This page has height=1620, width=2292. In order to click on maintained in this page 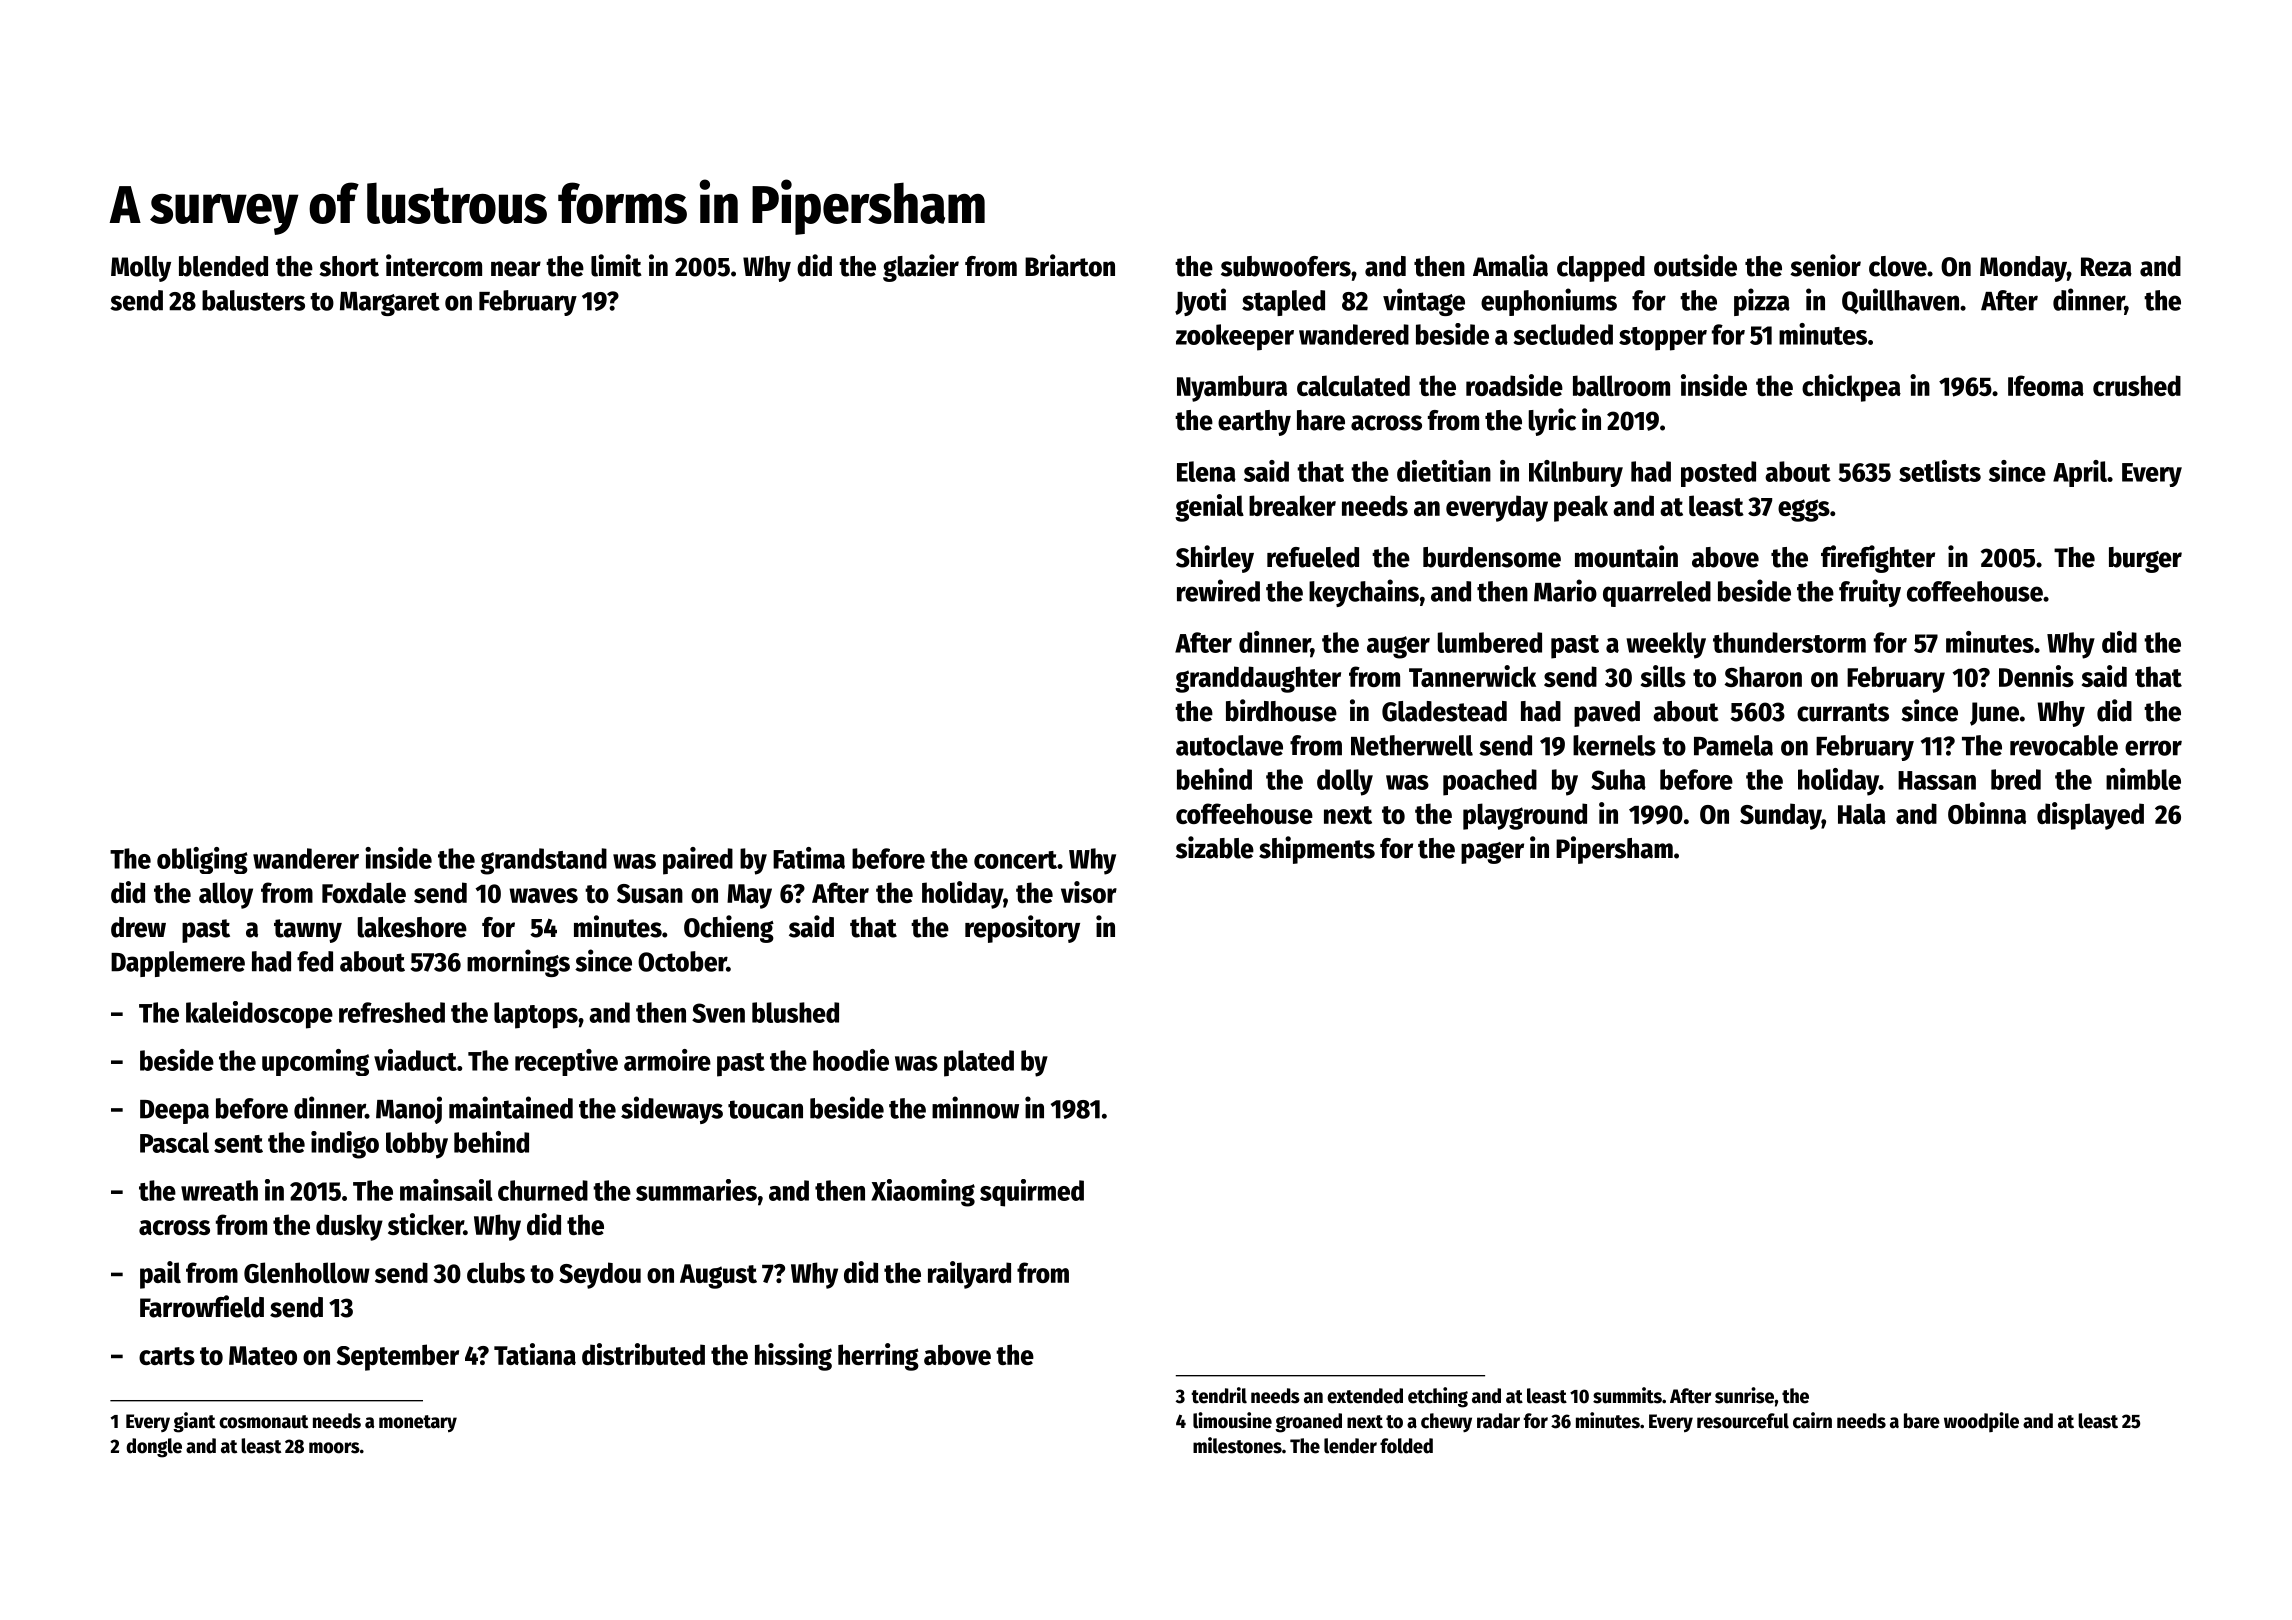, I will do `click(511, 1107)`.
